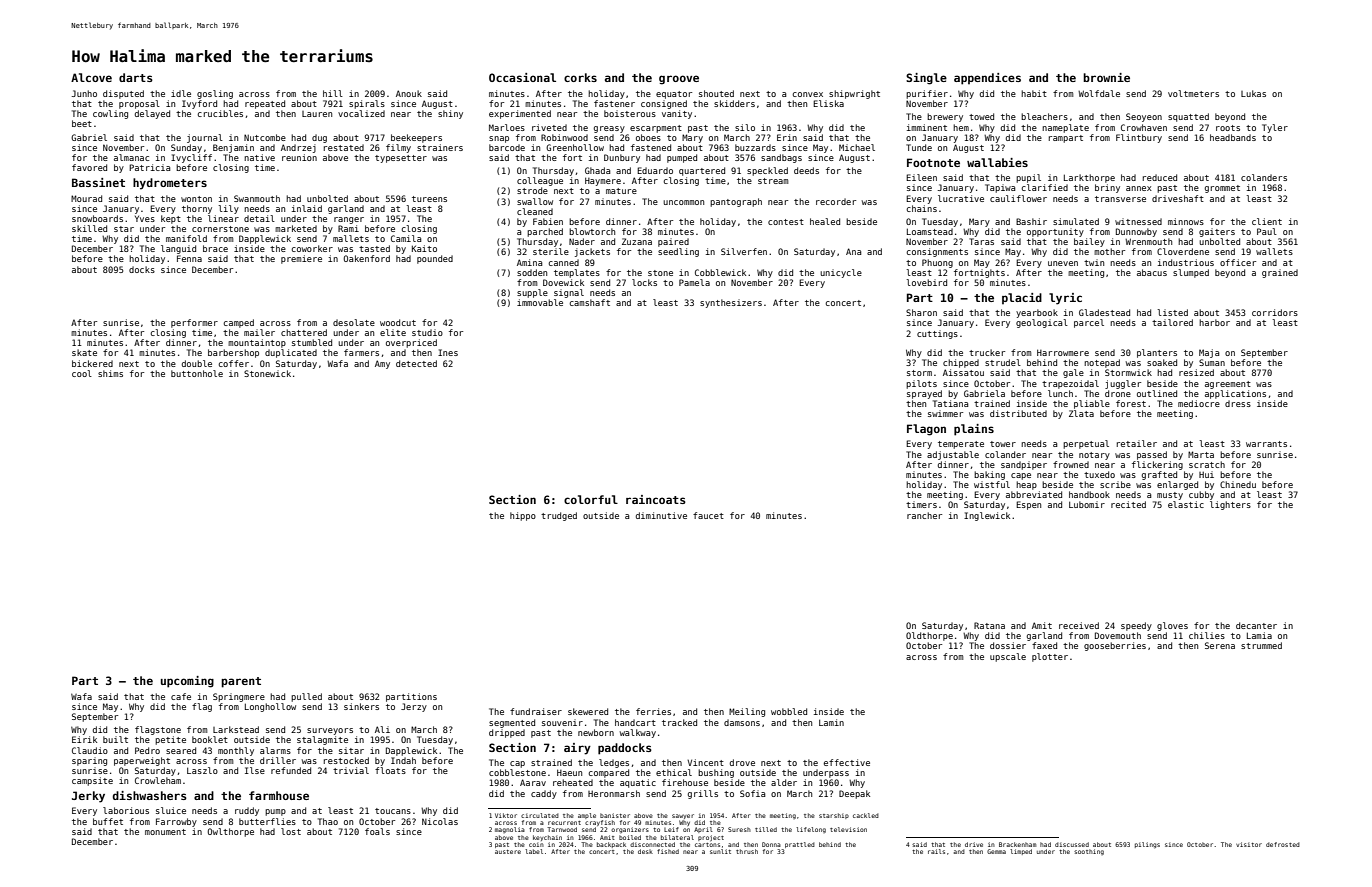  Describe the element at coordinates (241, 682) in the screenshot. I see `parent` at that location.
